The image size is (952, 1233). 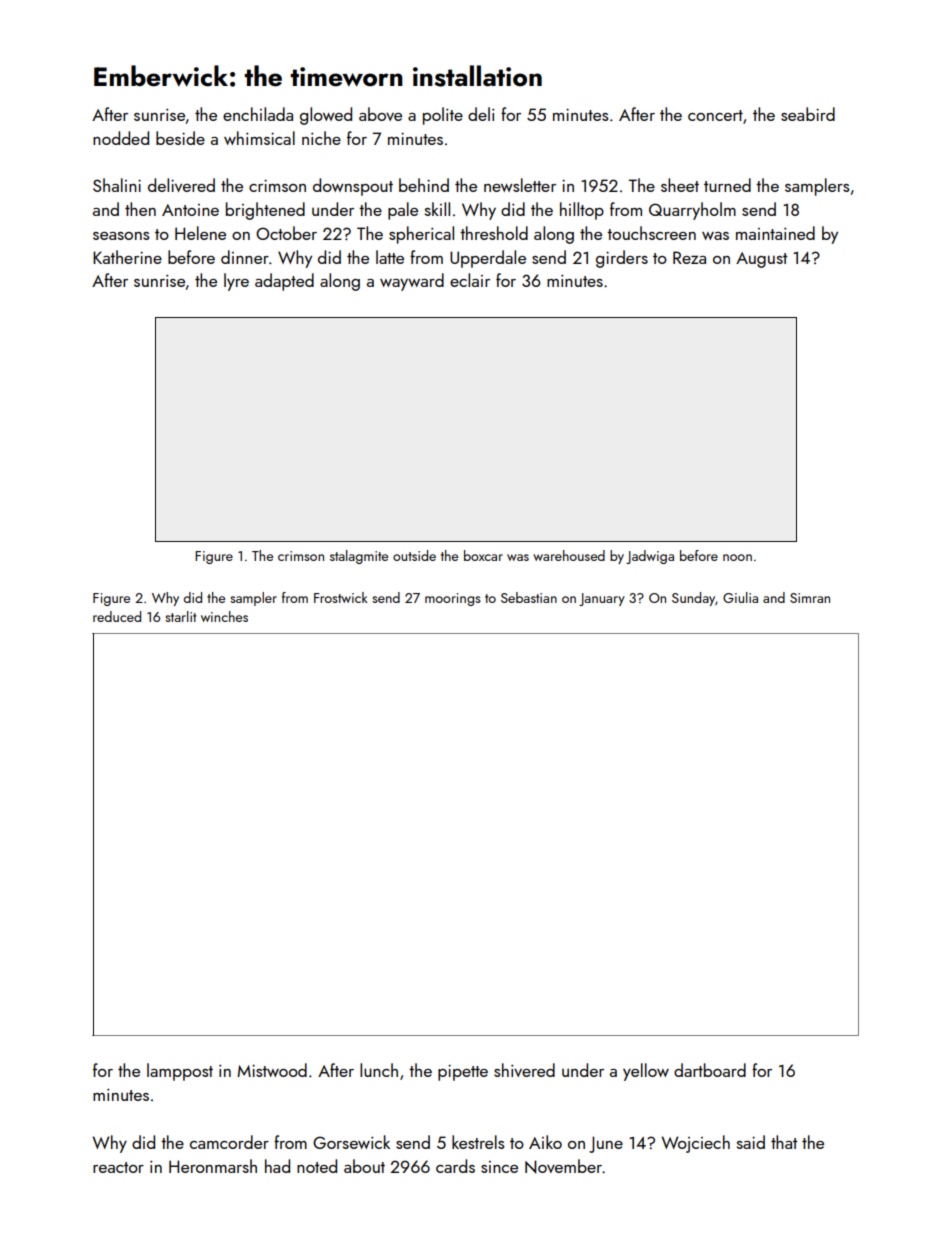 What do you see at coordinates (715, 115) in the screenshot?
I see `concert` at bounding box center [715, 115].
